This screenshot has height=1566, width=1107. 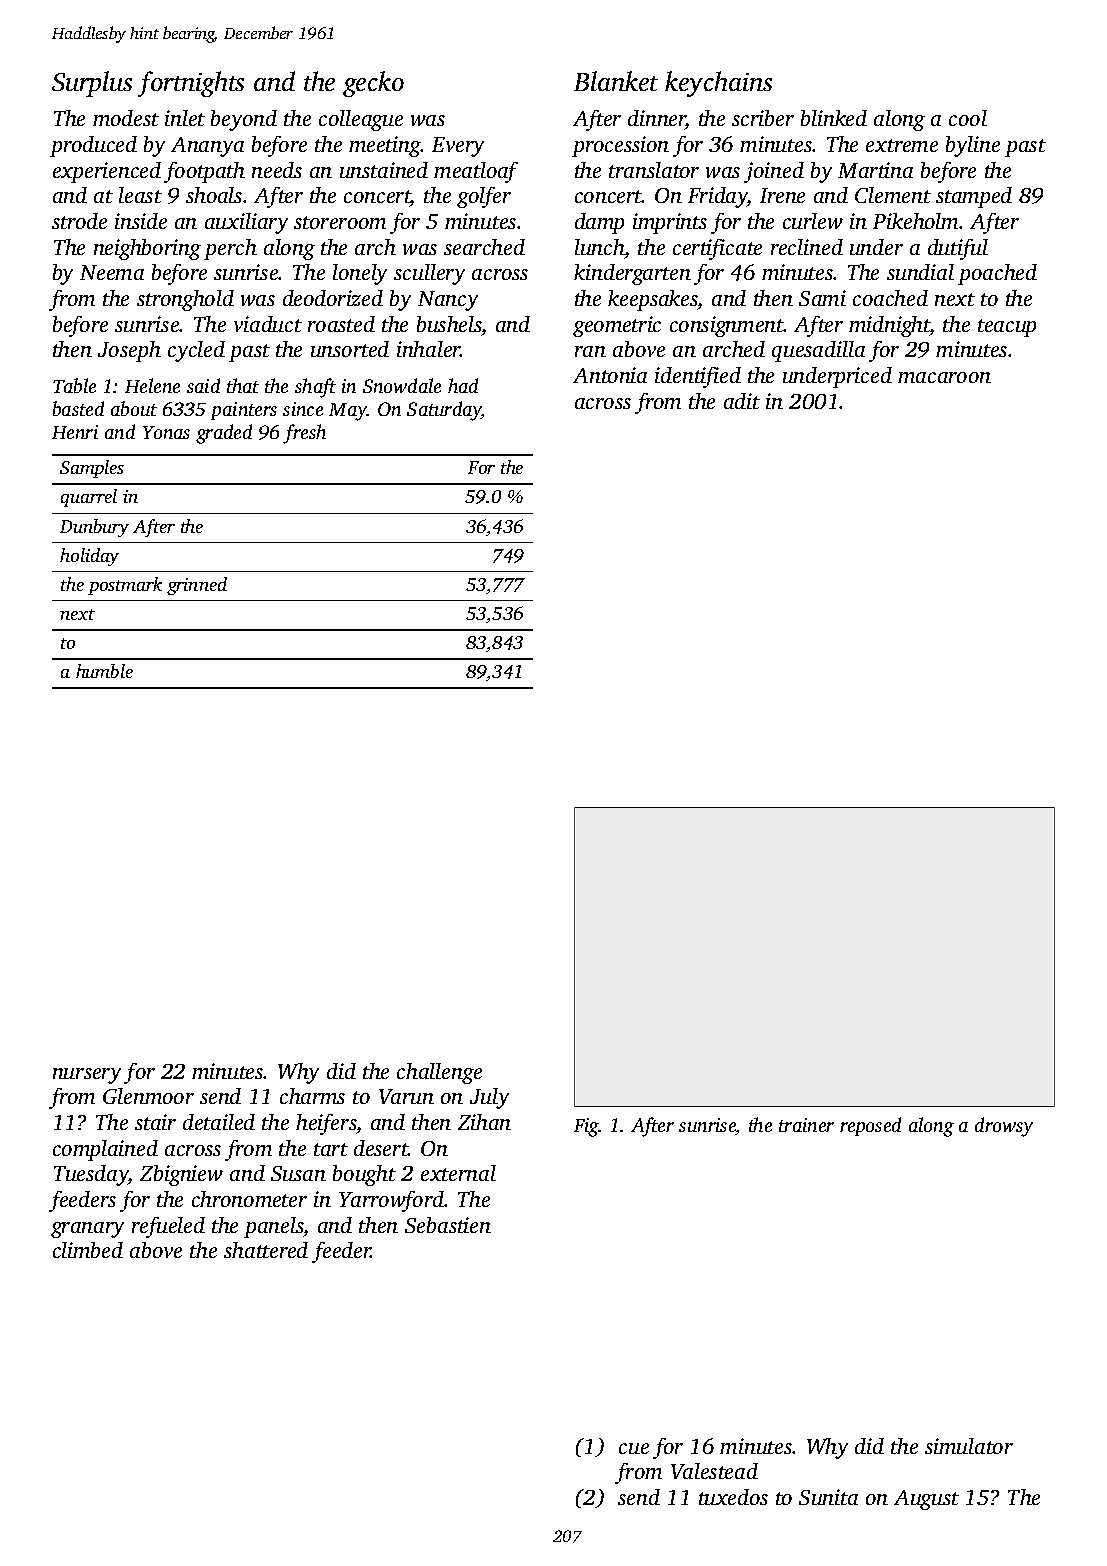 I want to click on Blanket, so click(x=616, y=81).
